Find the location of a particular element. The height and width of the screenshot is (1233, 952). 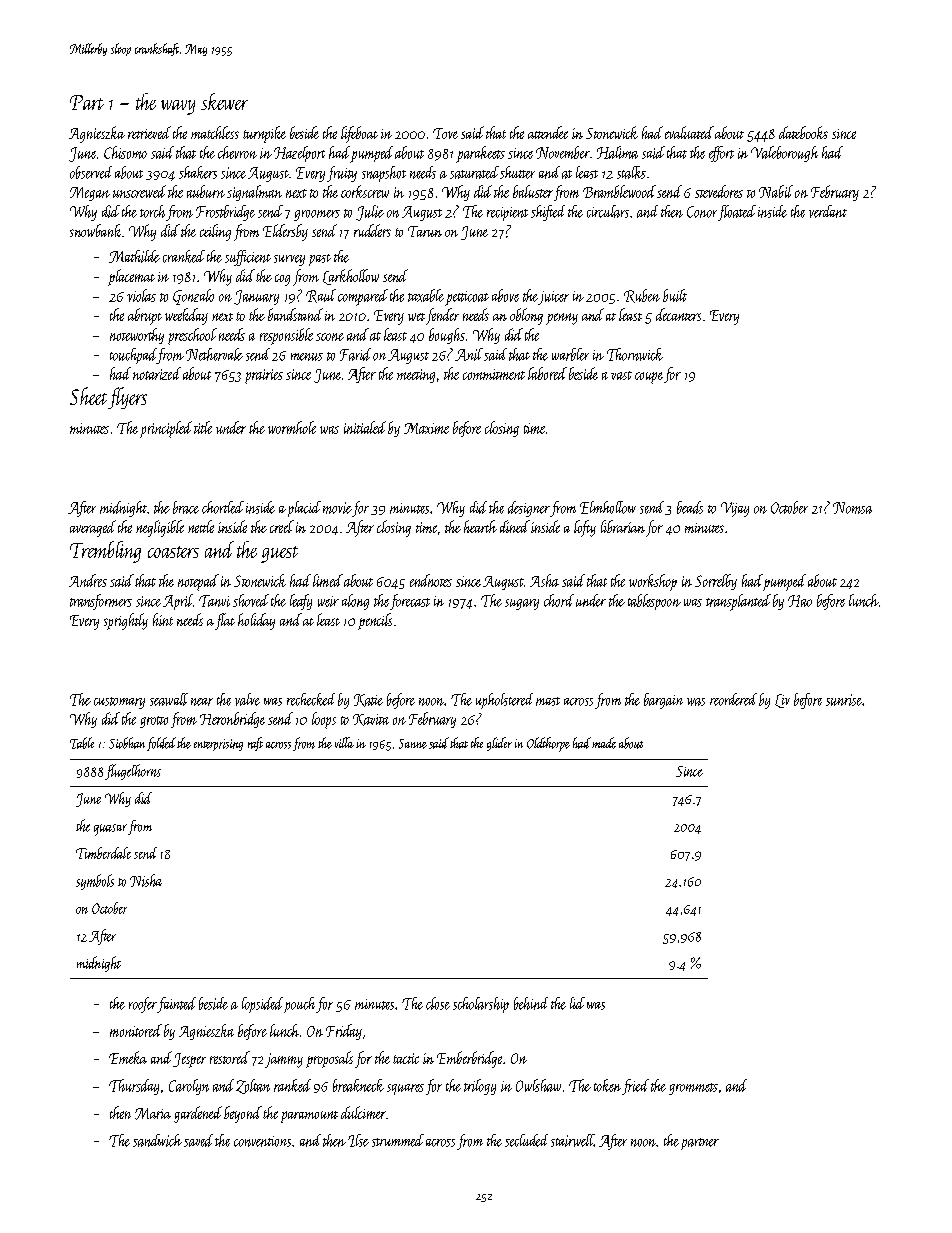

hearth is located at coordinates (480, 526).
